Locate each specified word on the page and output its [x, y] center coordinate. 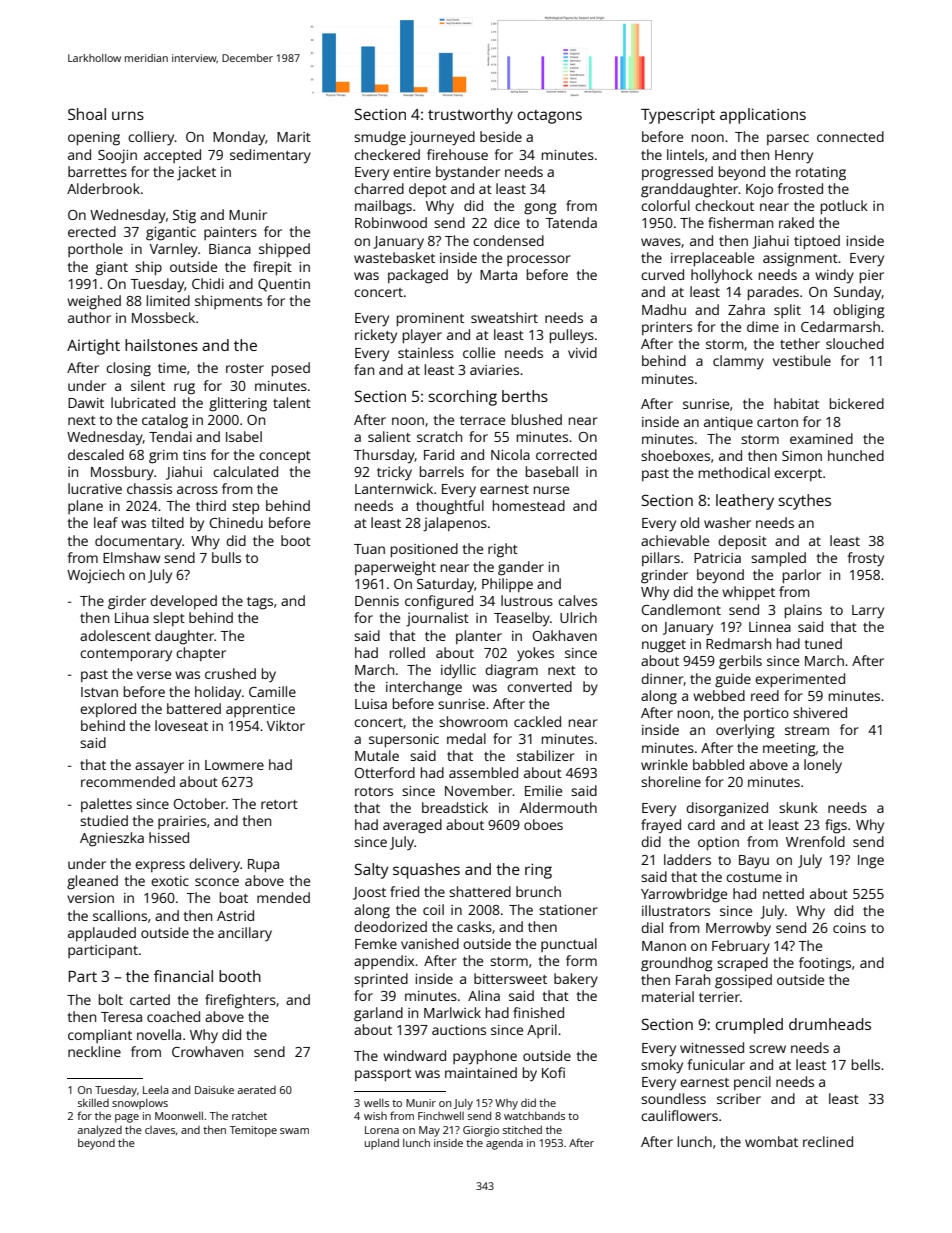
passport [383, 1075]
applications [763, 116]
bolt [111, 999]
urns [128, 115]
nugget [664, 646]
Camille [272, 691]
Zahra [746, 309]
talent [292, 402]
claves [160, 1130]
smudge [380, 138]
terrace [482, 420]
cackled [537, 721]
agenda [504, 1144]
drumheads [830, 1024]
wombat [771, 1141]
